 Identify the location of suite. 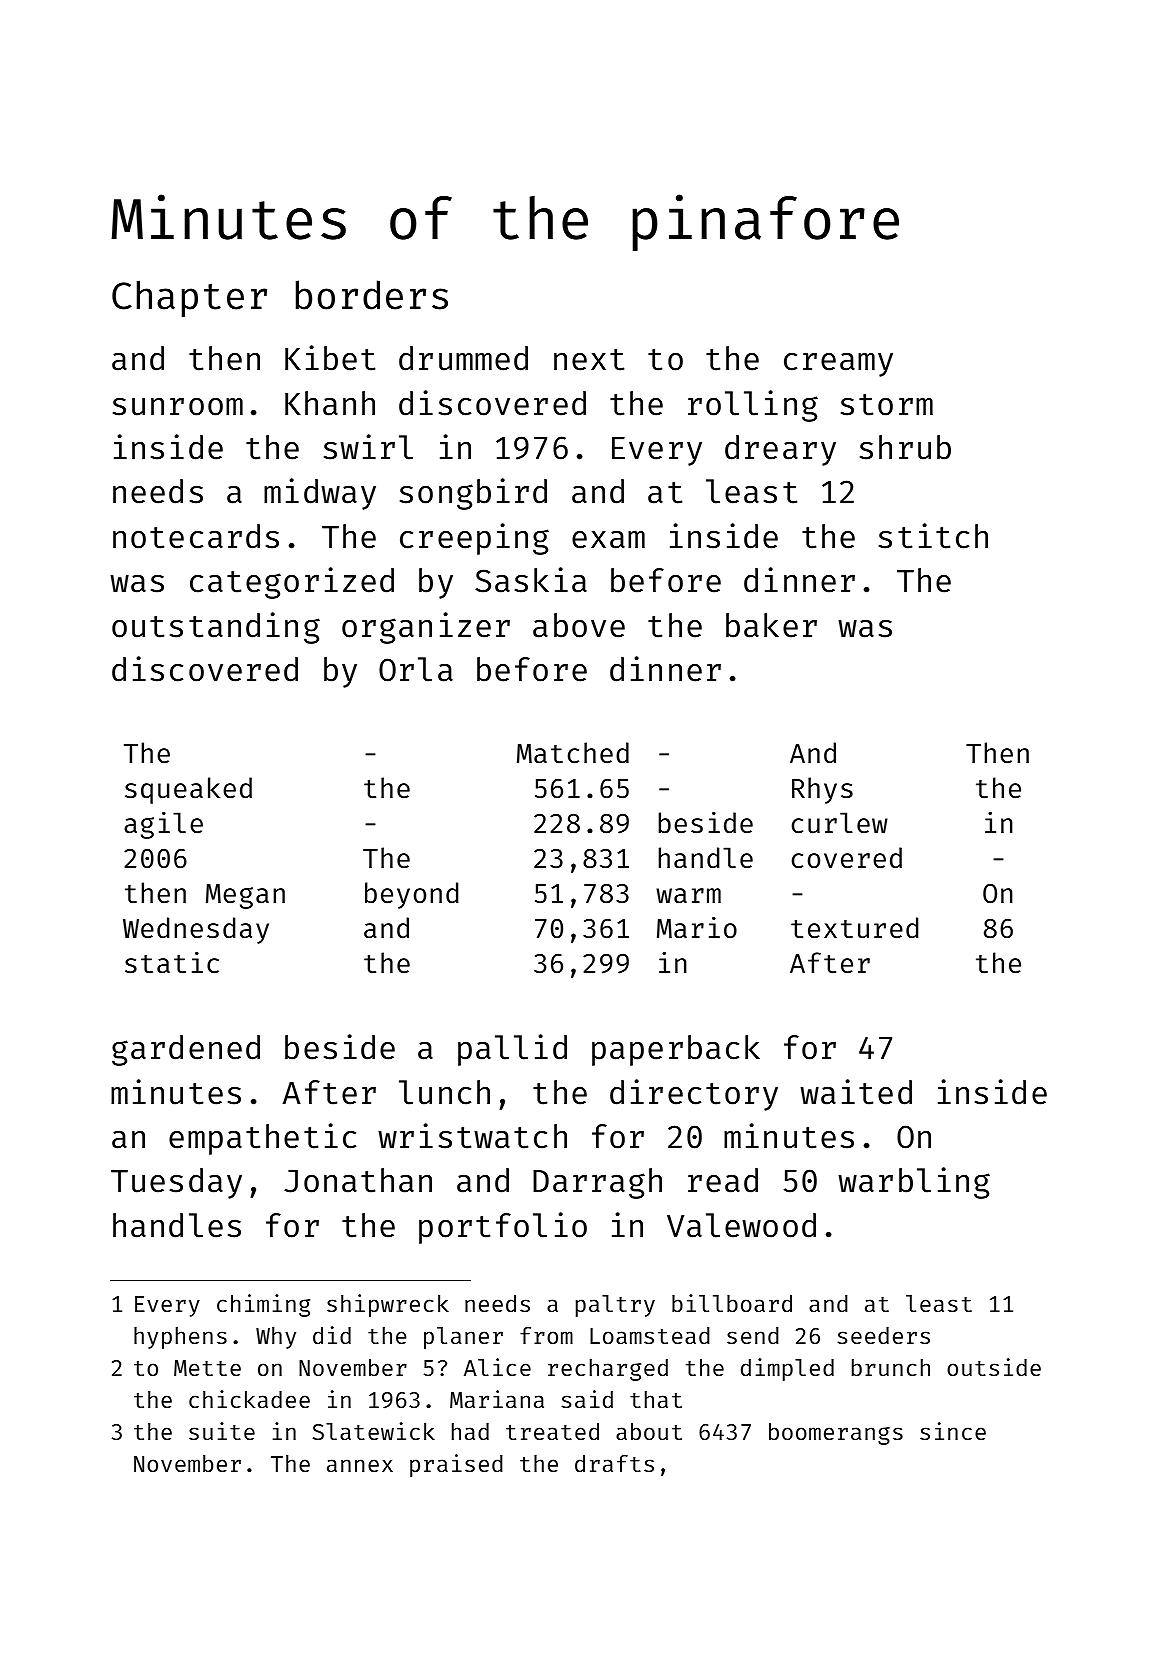
(222, 1431).
